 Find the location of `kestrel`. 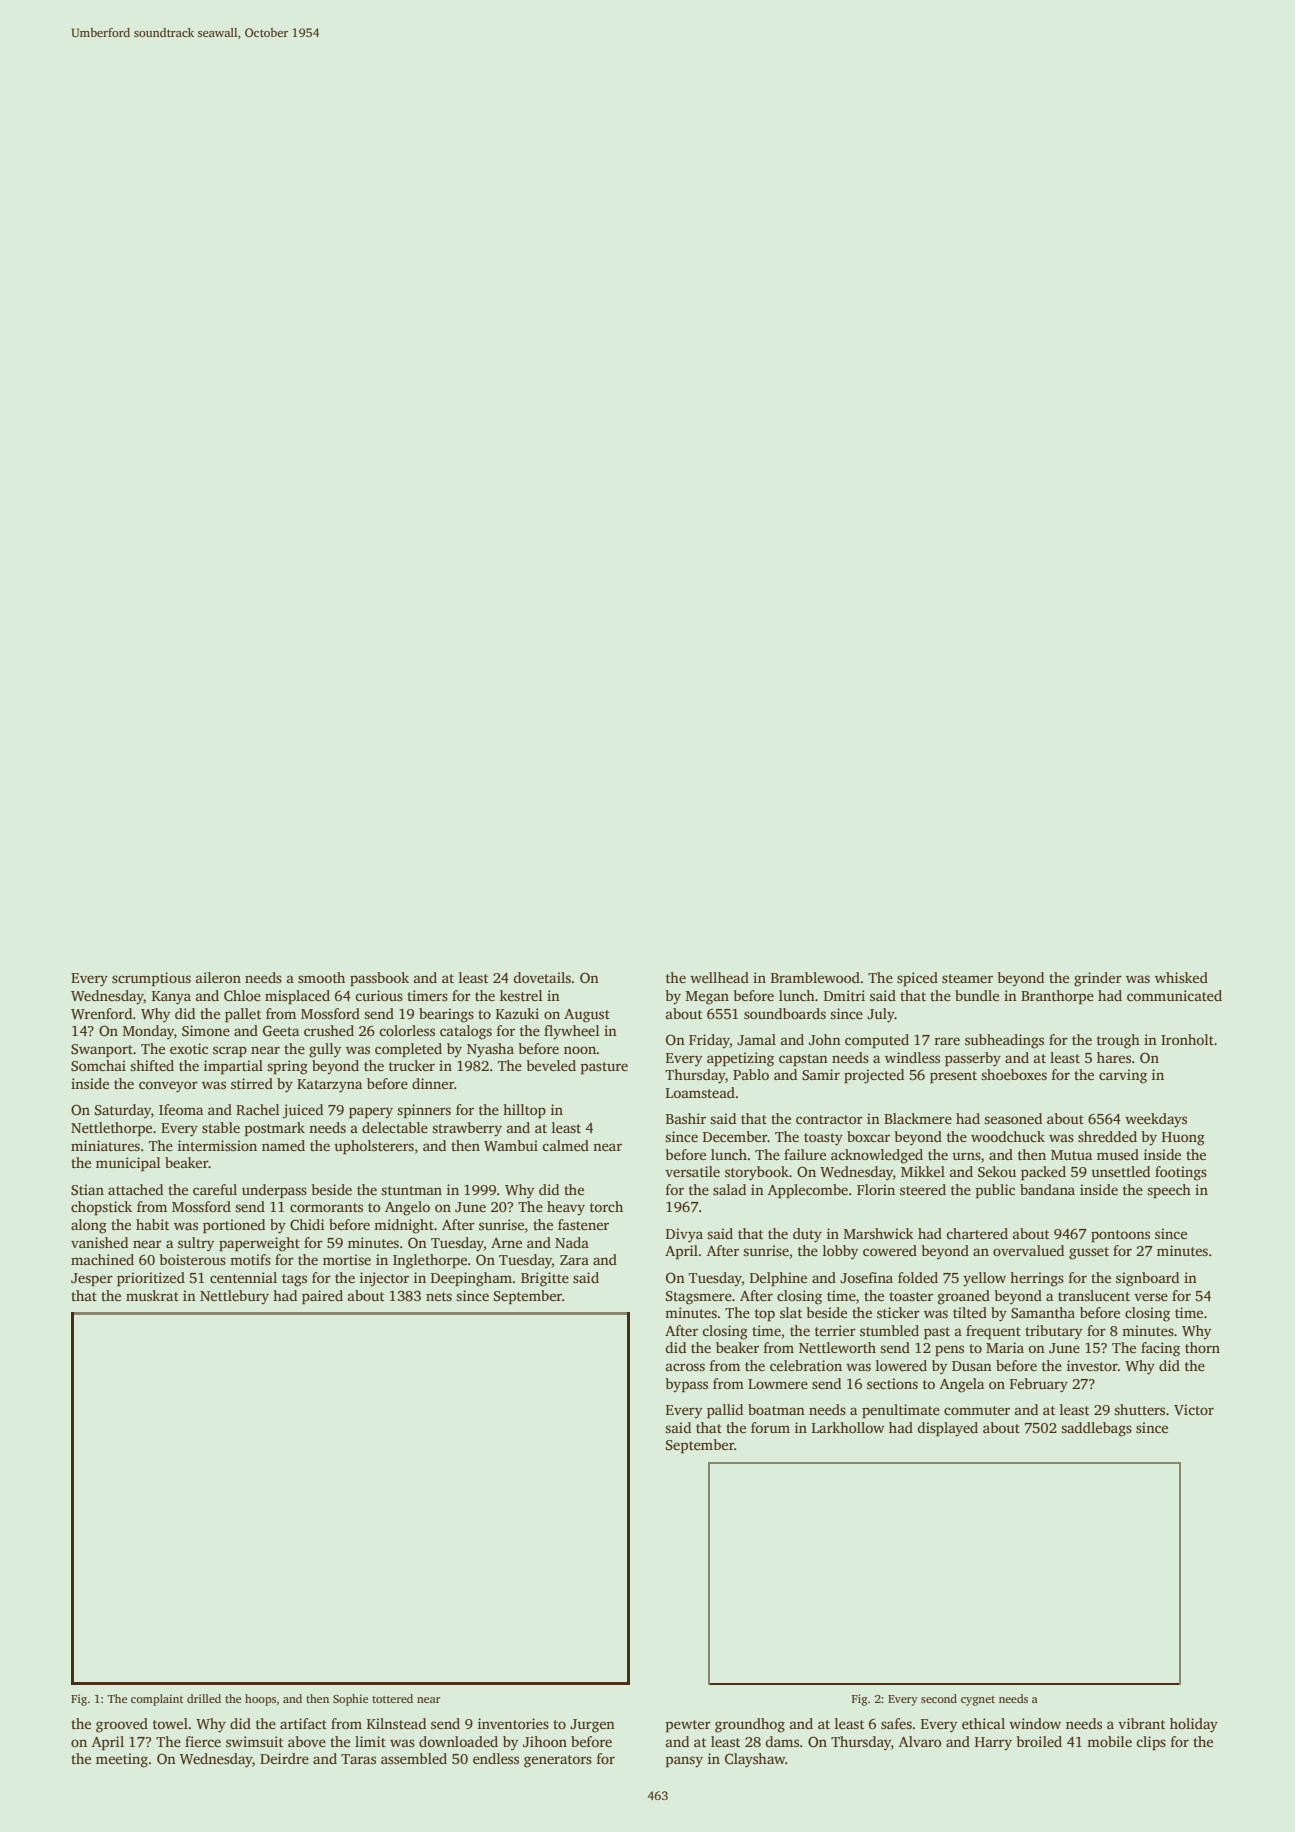

kestrel is located at coordinates (521, 995).
